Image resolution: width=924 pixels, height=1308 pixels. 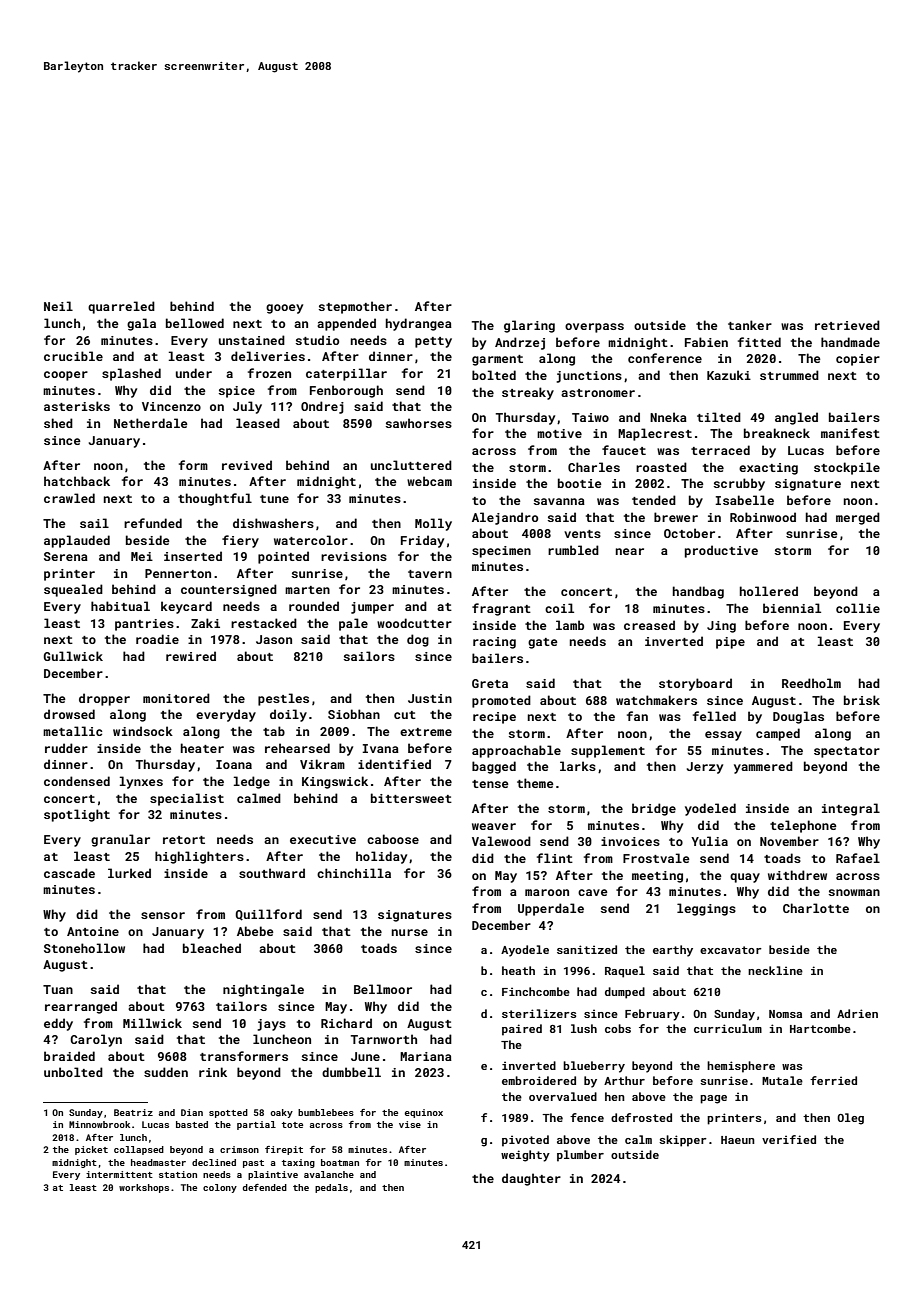 What do you see at coordinates (212, 948) in the image?
I see `bleached` at bounding box center [212, 948].
